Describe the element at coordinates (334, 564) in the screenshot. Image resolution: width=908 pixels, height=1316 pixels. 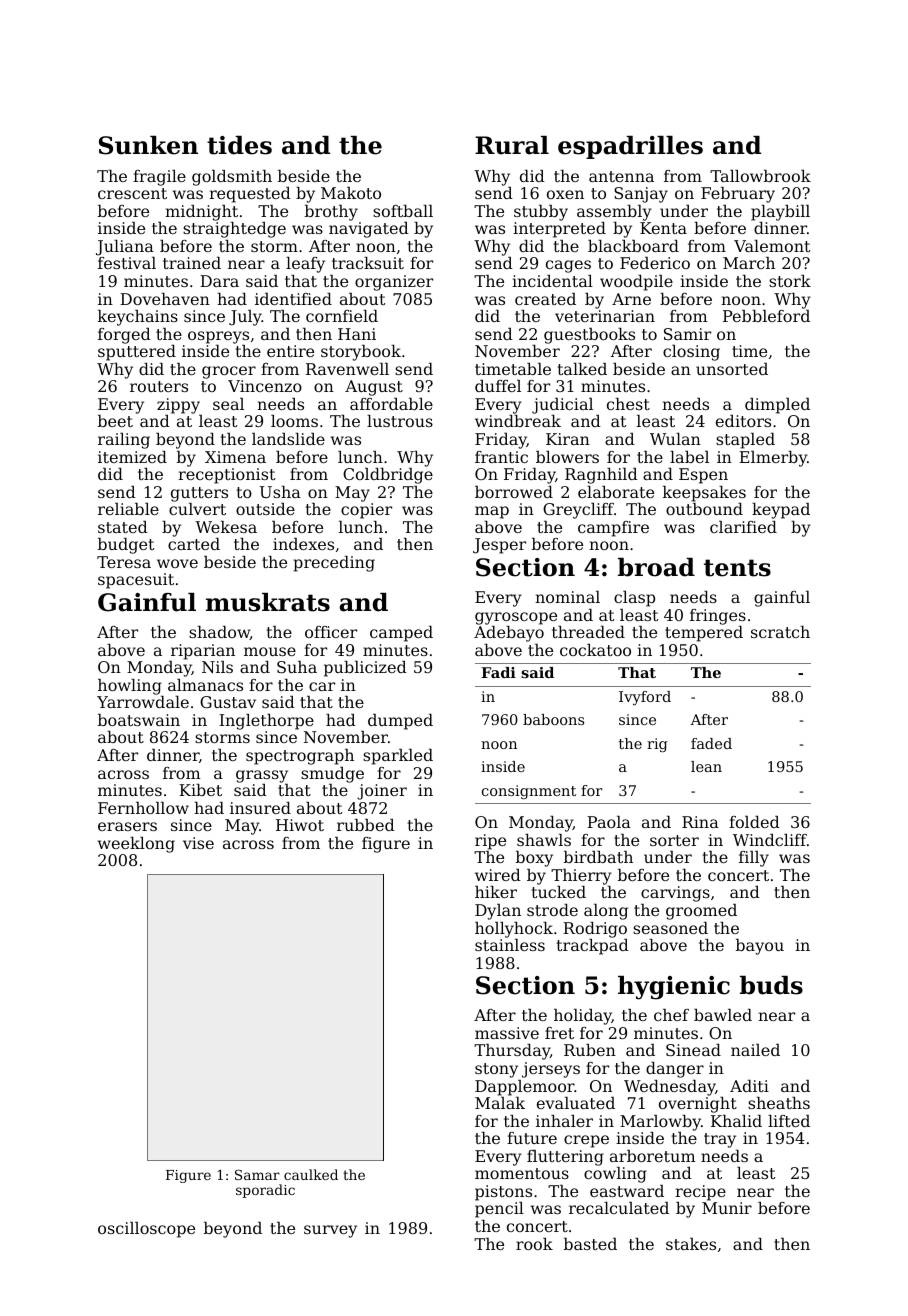
I see `preceding` at that location.
